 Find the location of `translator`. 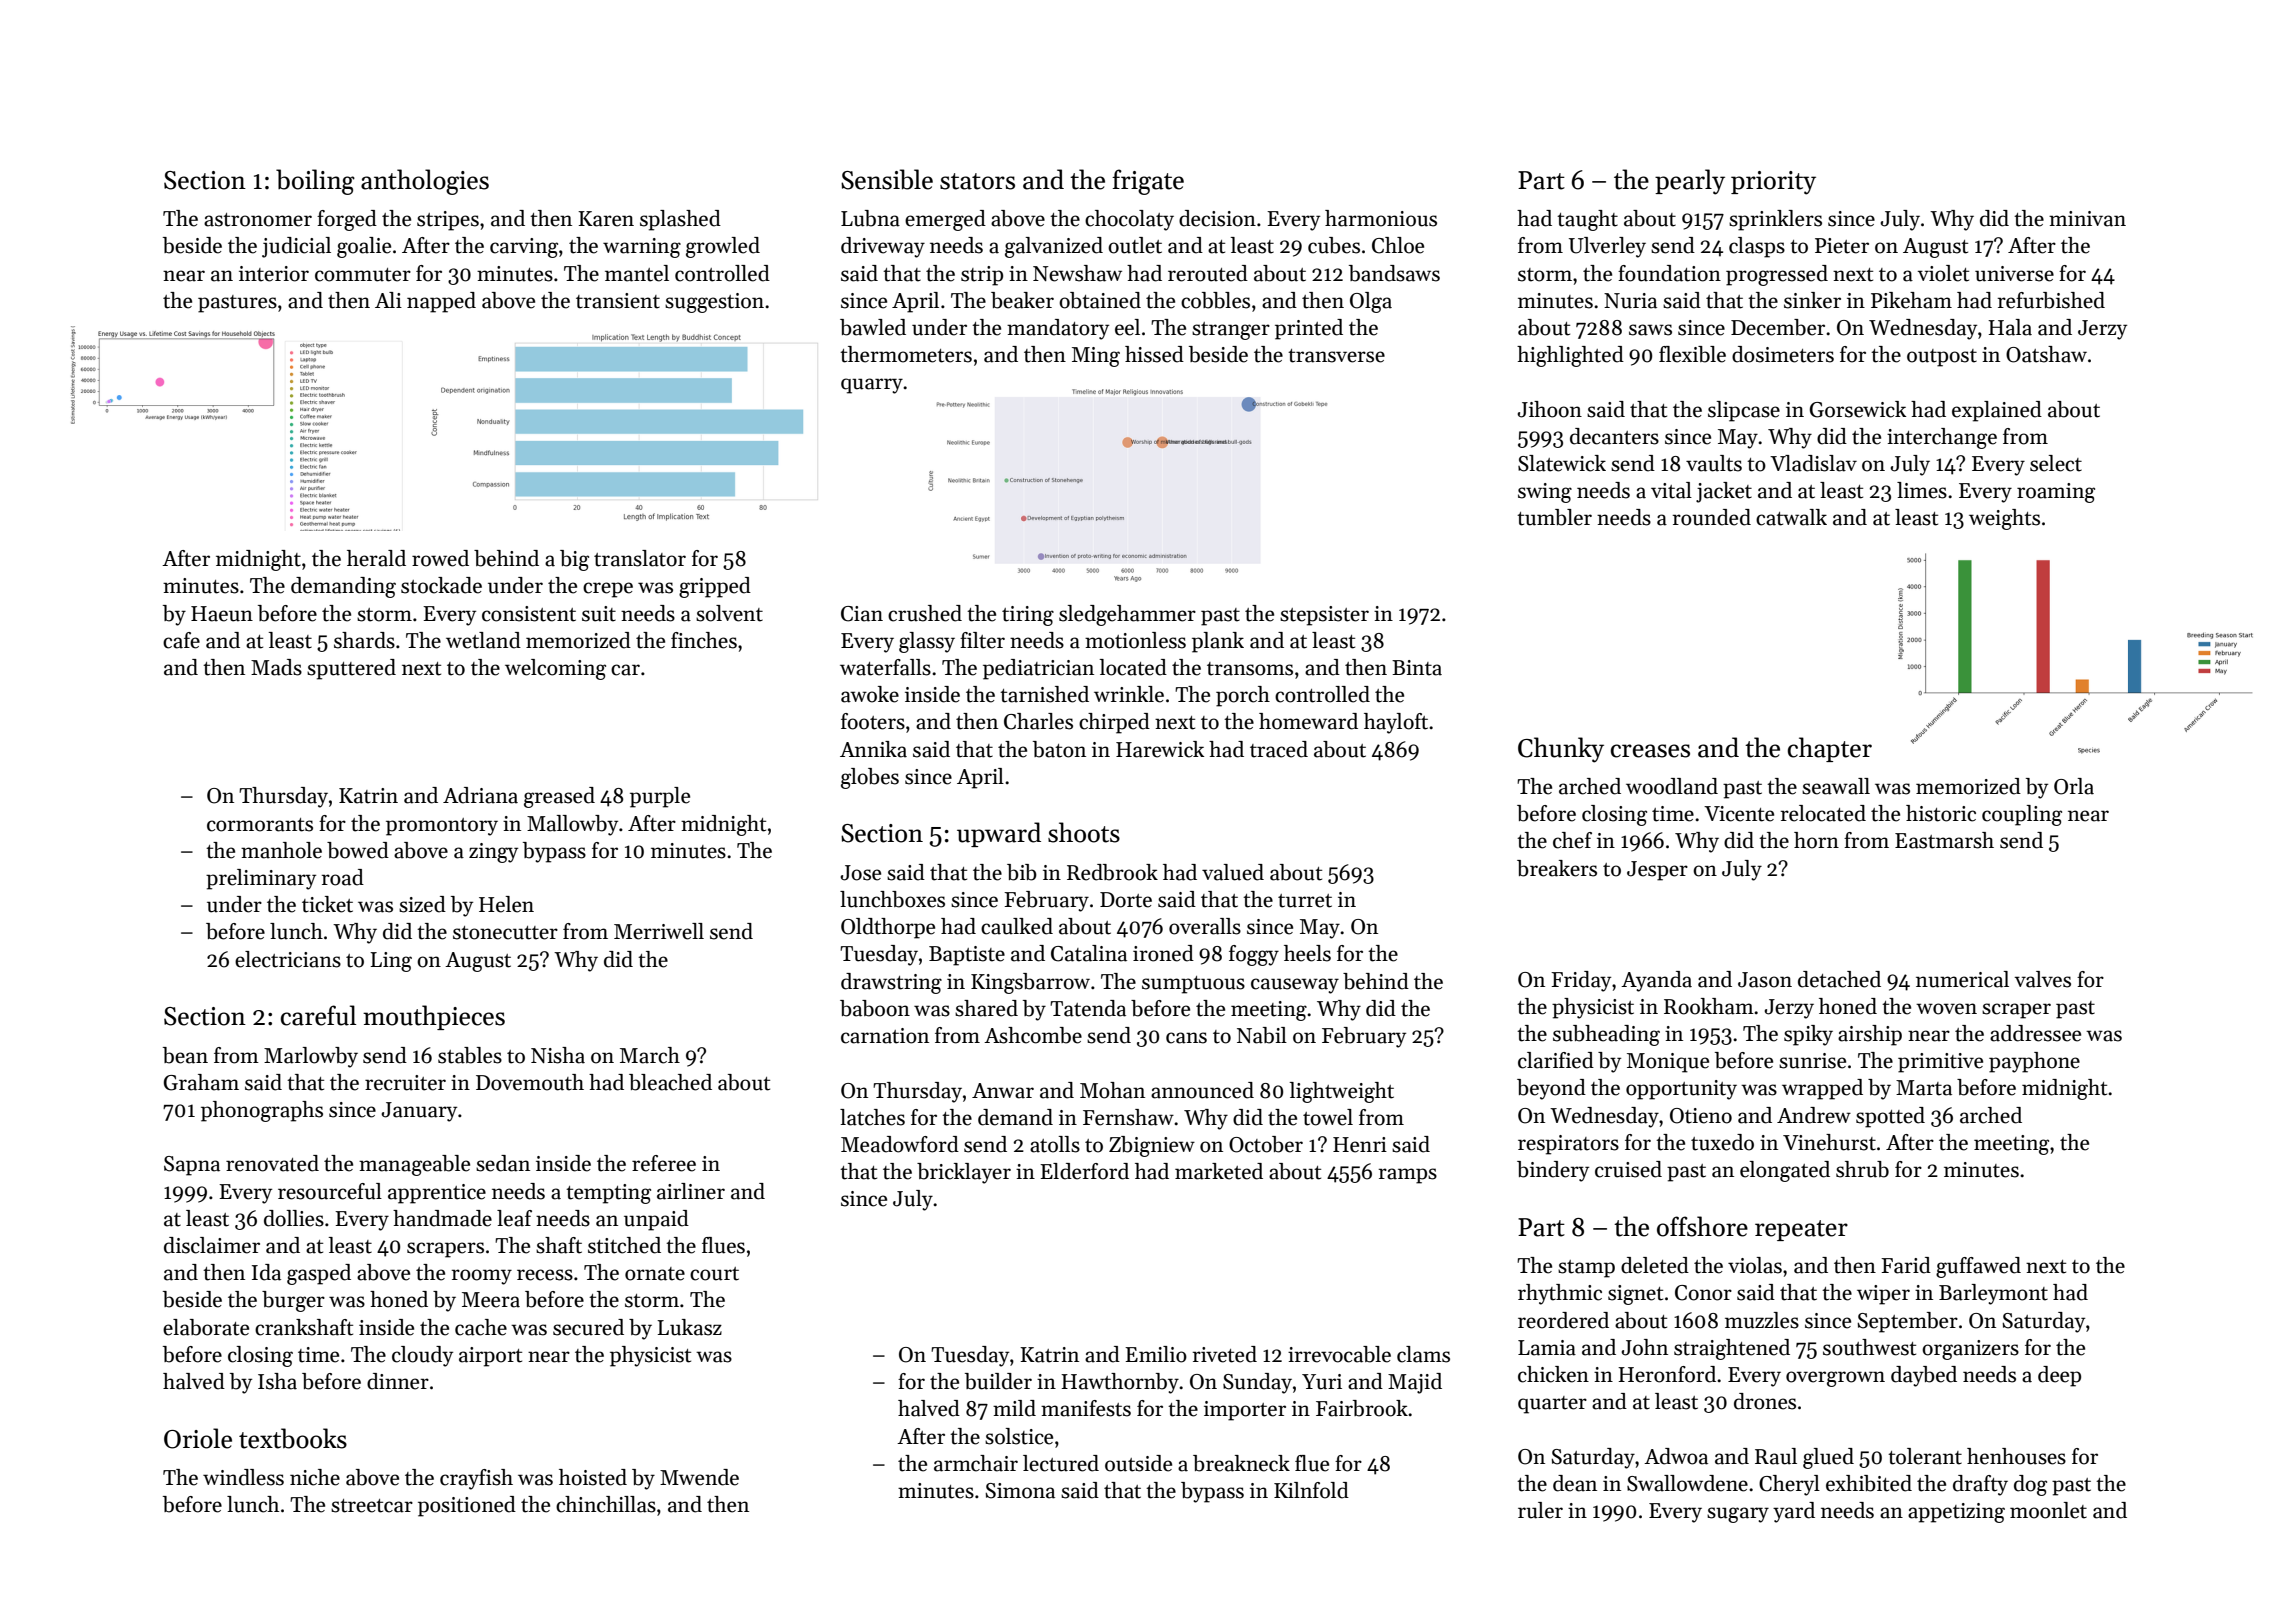

translator is located at coordinates (640, 558).
